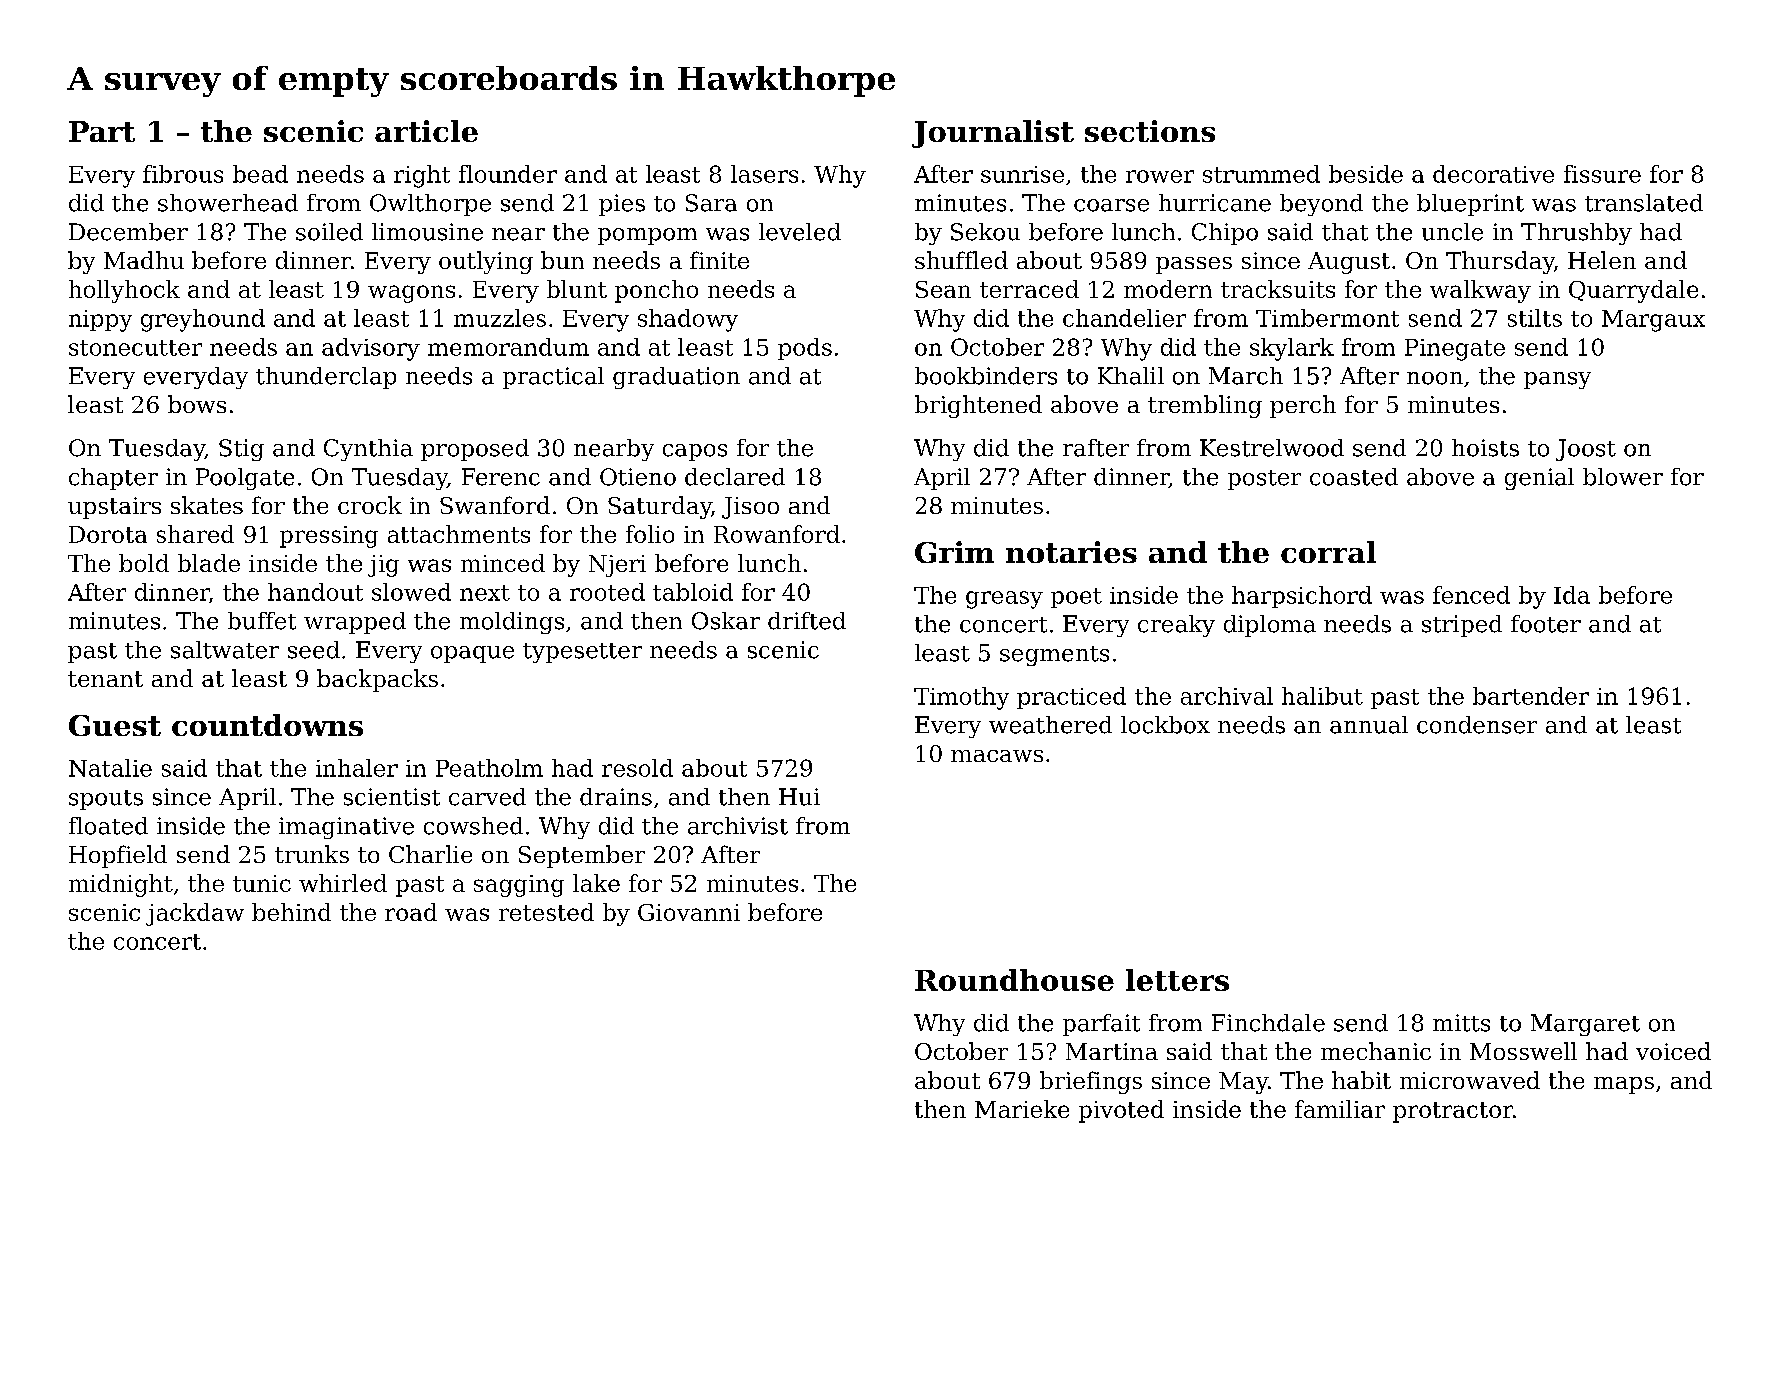 The width and height of the image is (1782, 1377). What do you see at coordinates (314, 650) in the image?
I see `seed` at bounding box center [314, 650].
